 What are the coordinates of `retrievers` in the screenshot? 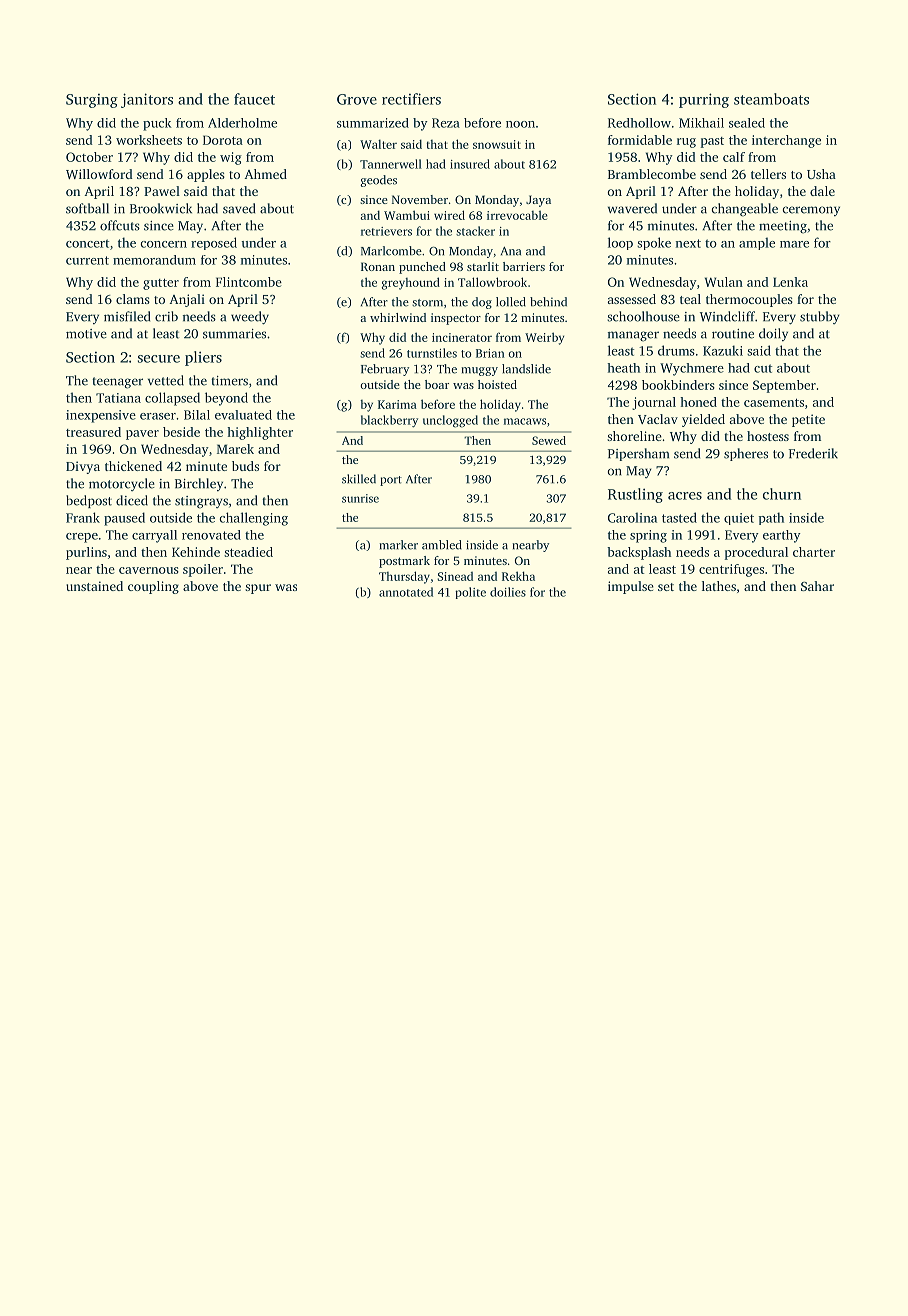 It's located at (386, 231).
